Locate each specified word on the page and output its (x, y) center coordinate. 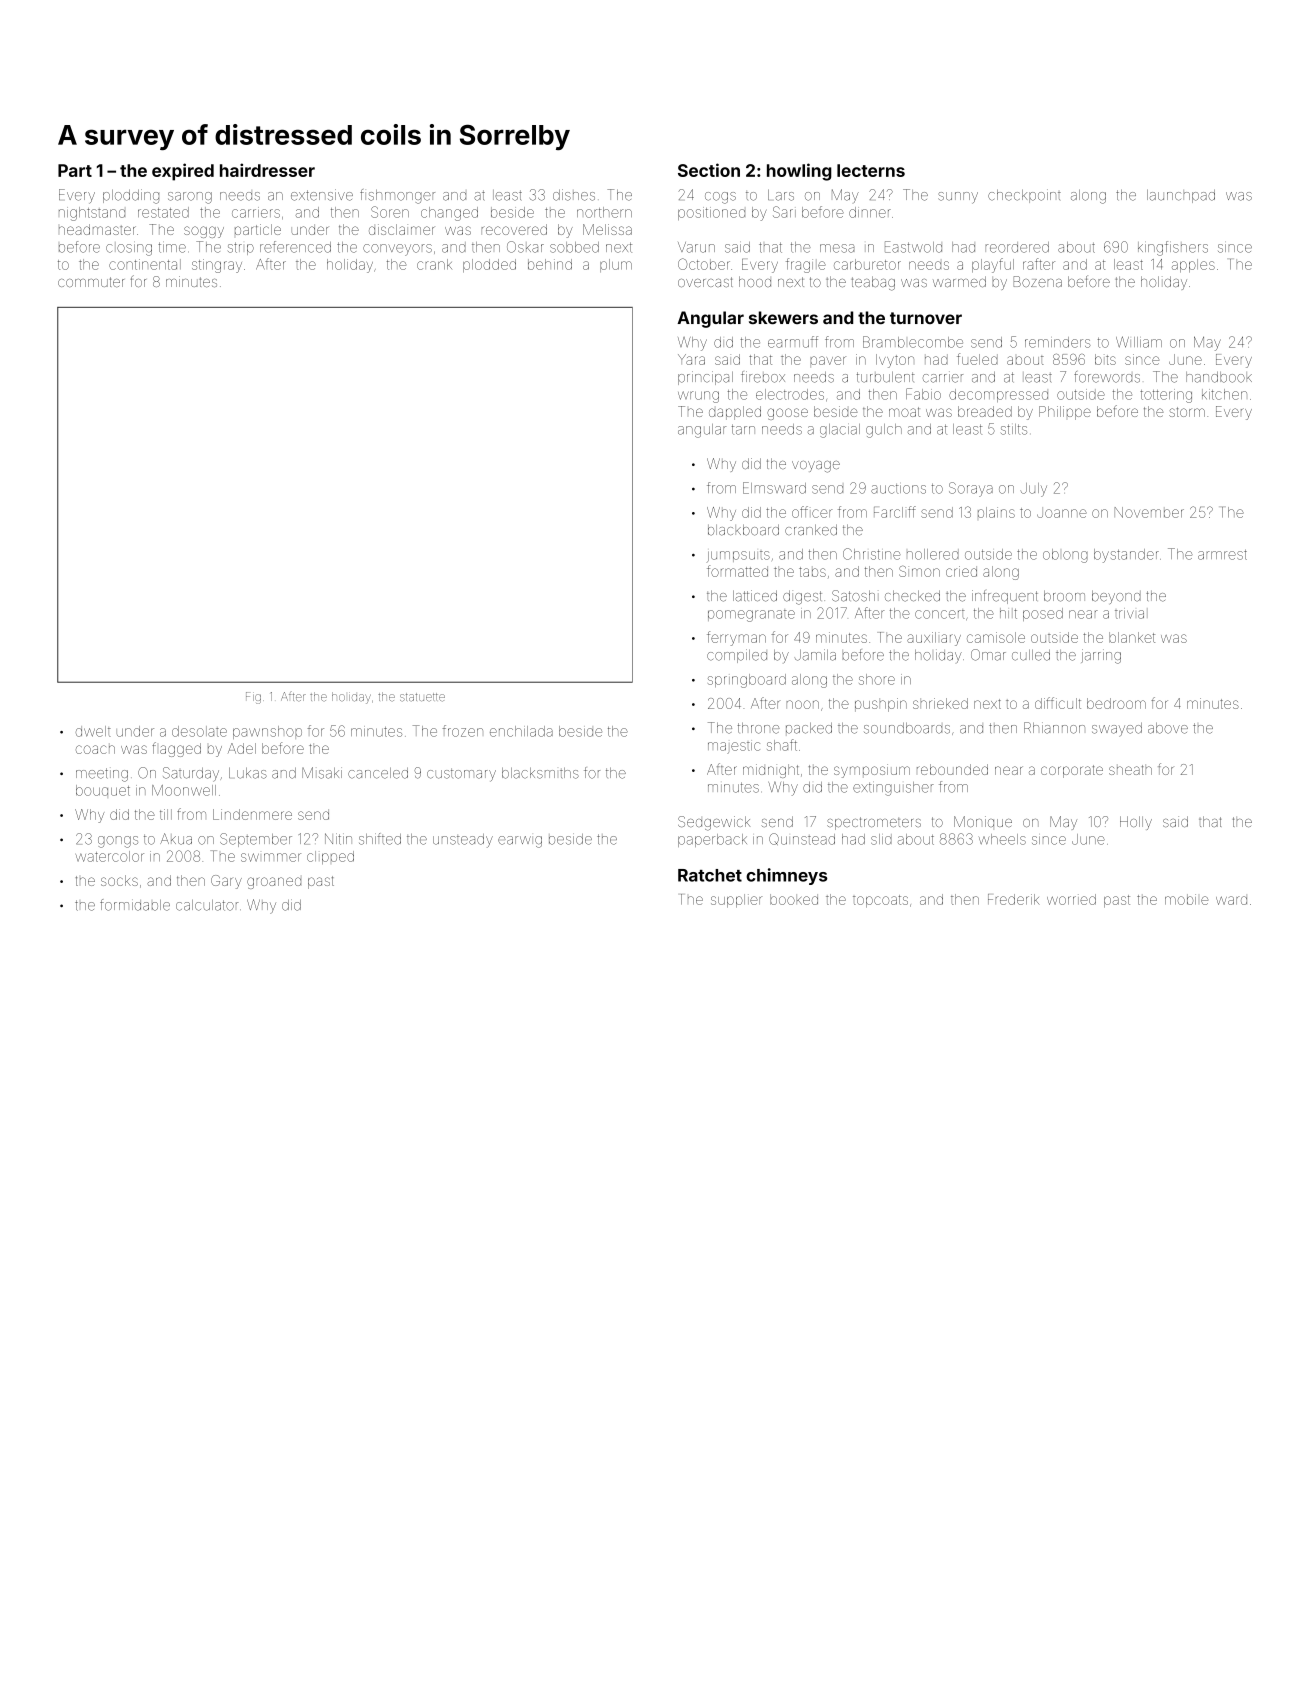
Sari (784, 212)
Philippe (1065, 413)
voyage (816, 467)
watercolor (110, 856)
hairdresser (267, 170)
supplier (736, 901)
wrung (698, 397)
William (1139, 342)
